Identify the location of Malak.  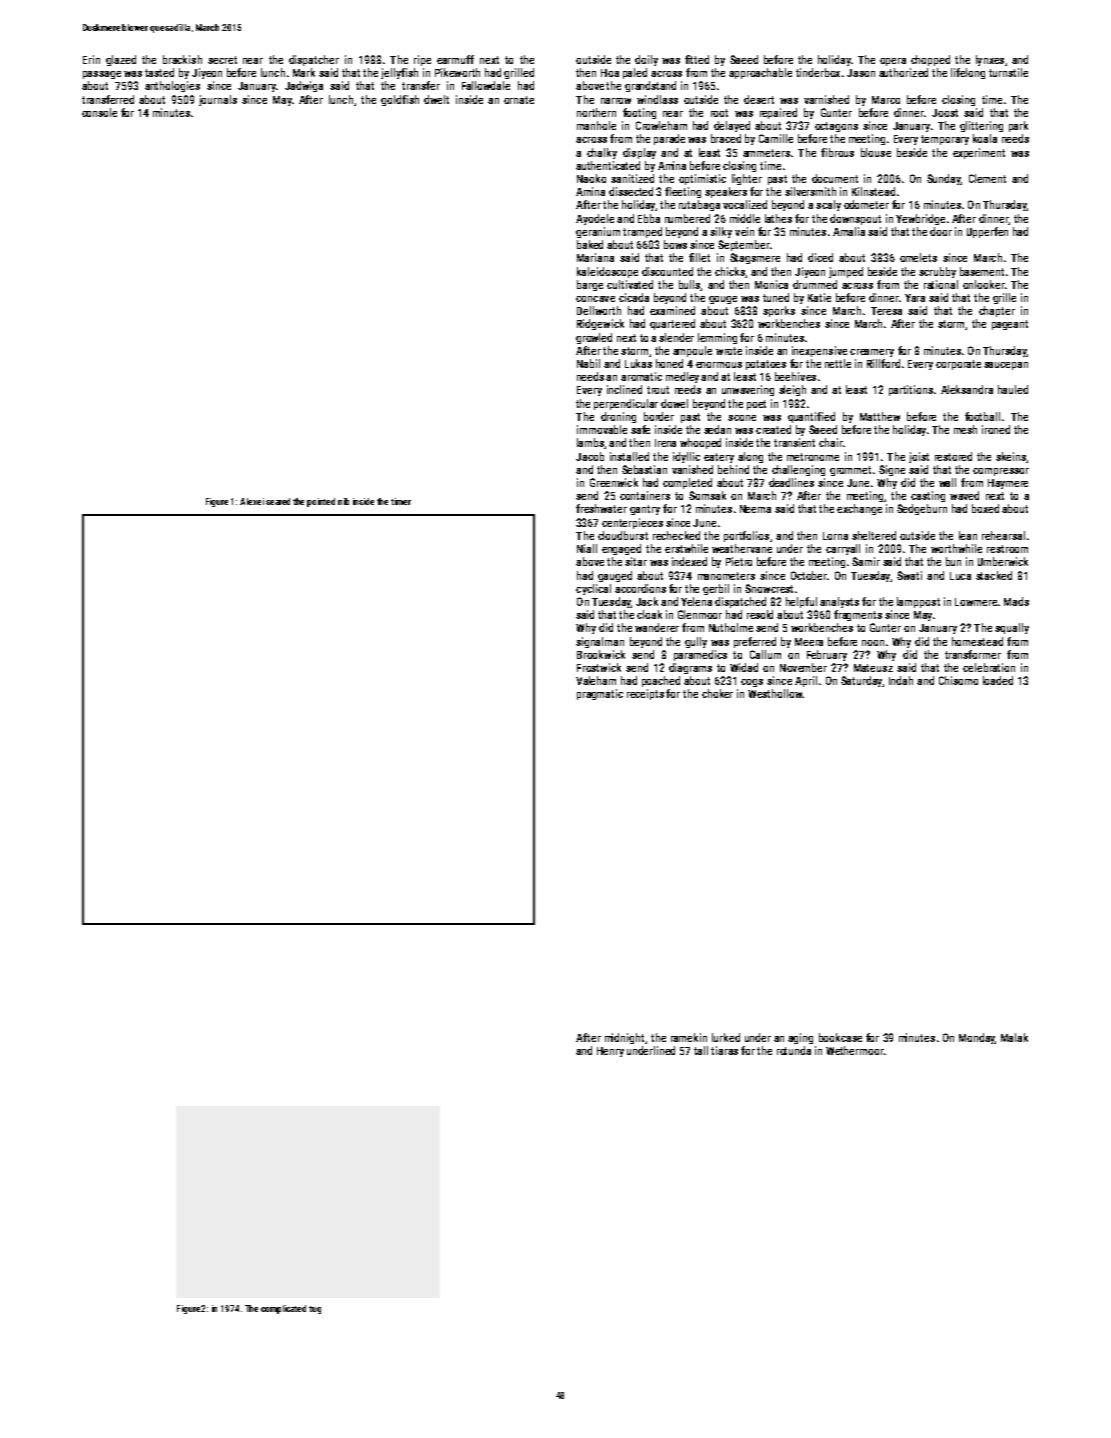
(1014, 1037).
